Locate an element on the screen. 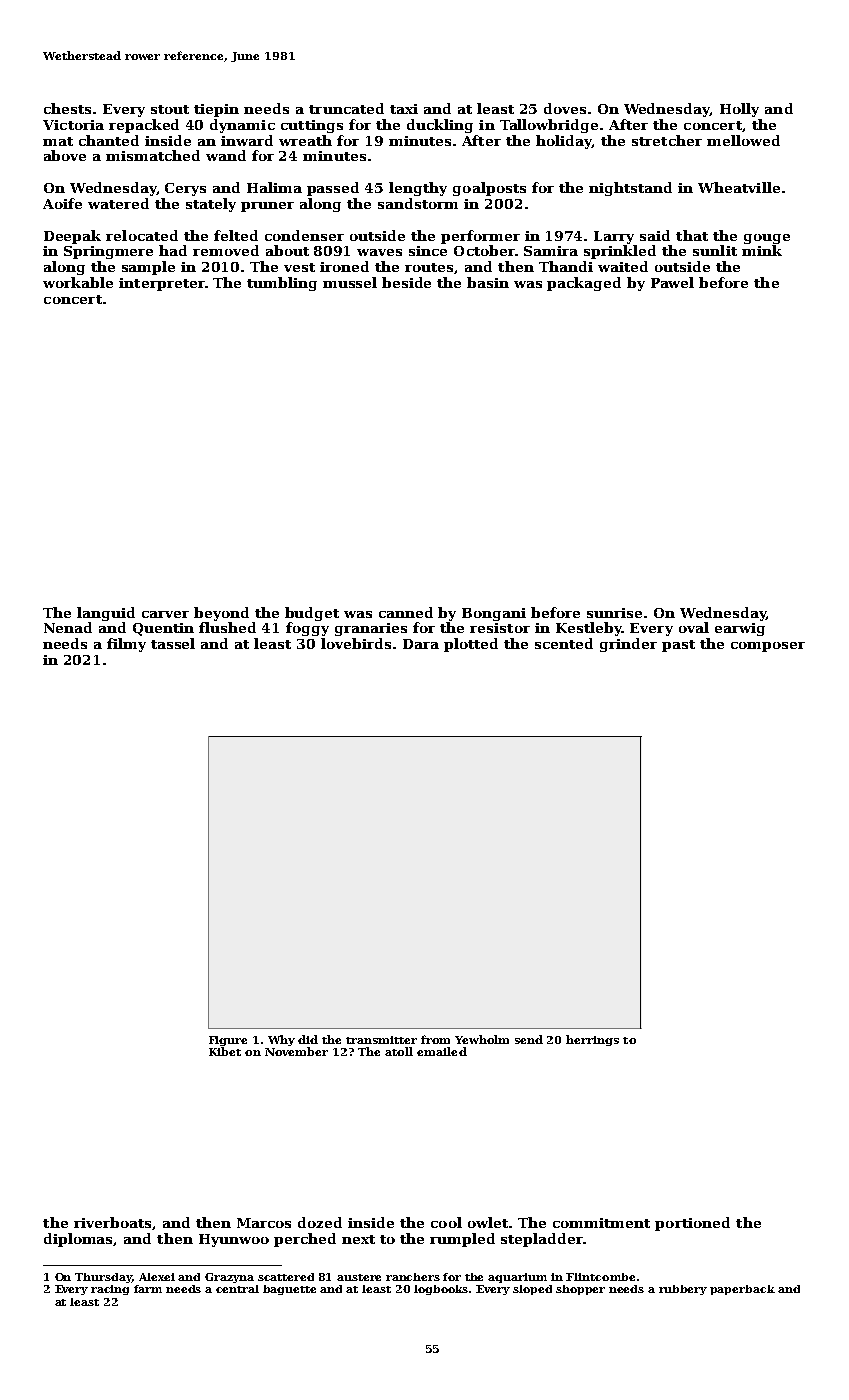 The image size is (849, 1400). Yewholm is located at coordinates (482, 1039).
